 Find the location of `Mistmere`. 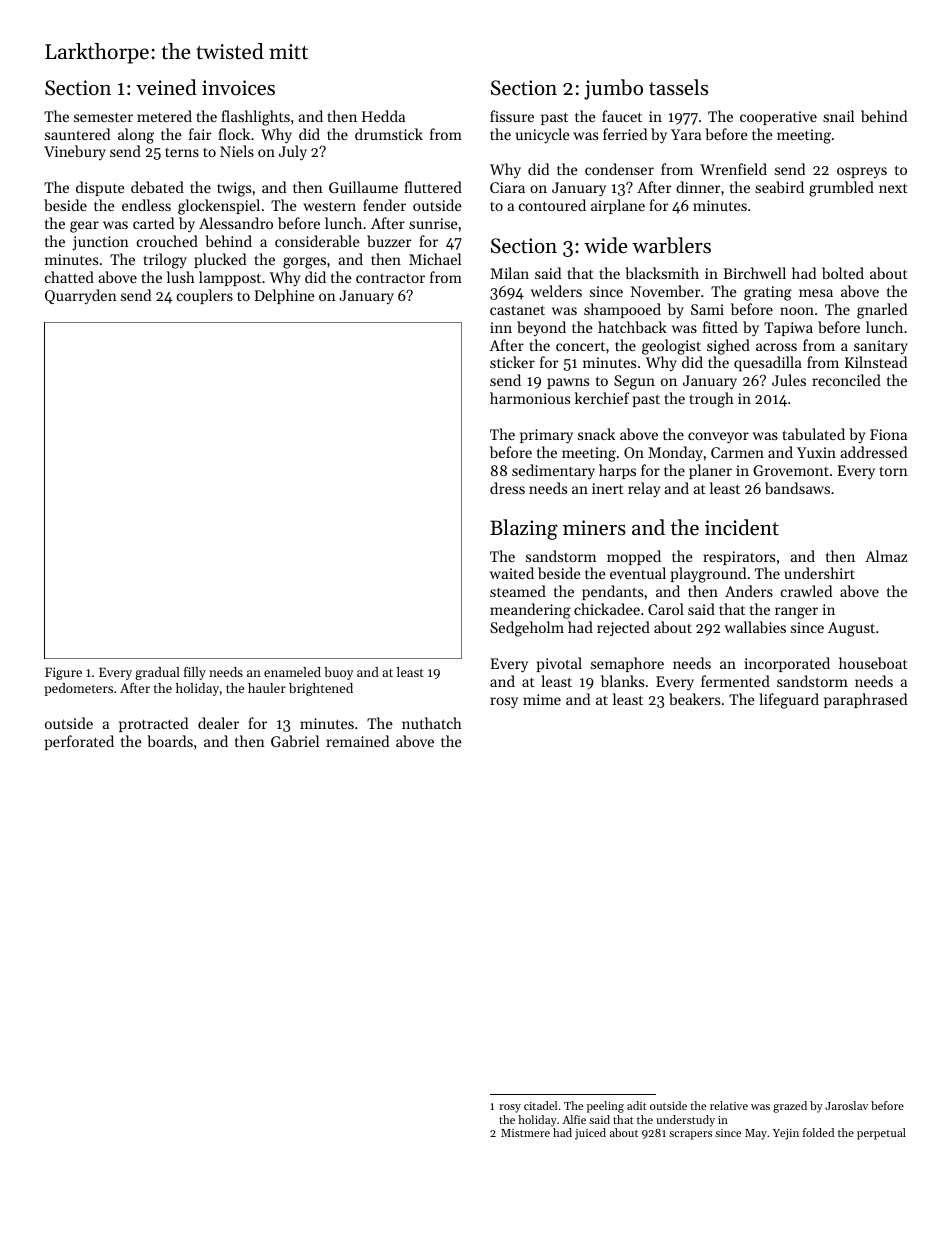

Mistmere is located at coordinates (525, 1133).
